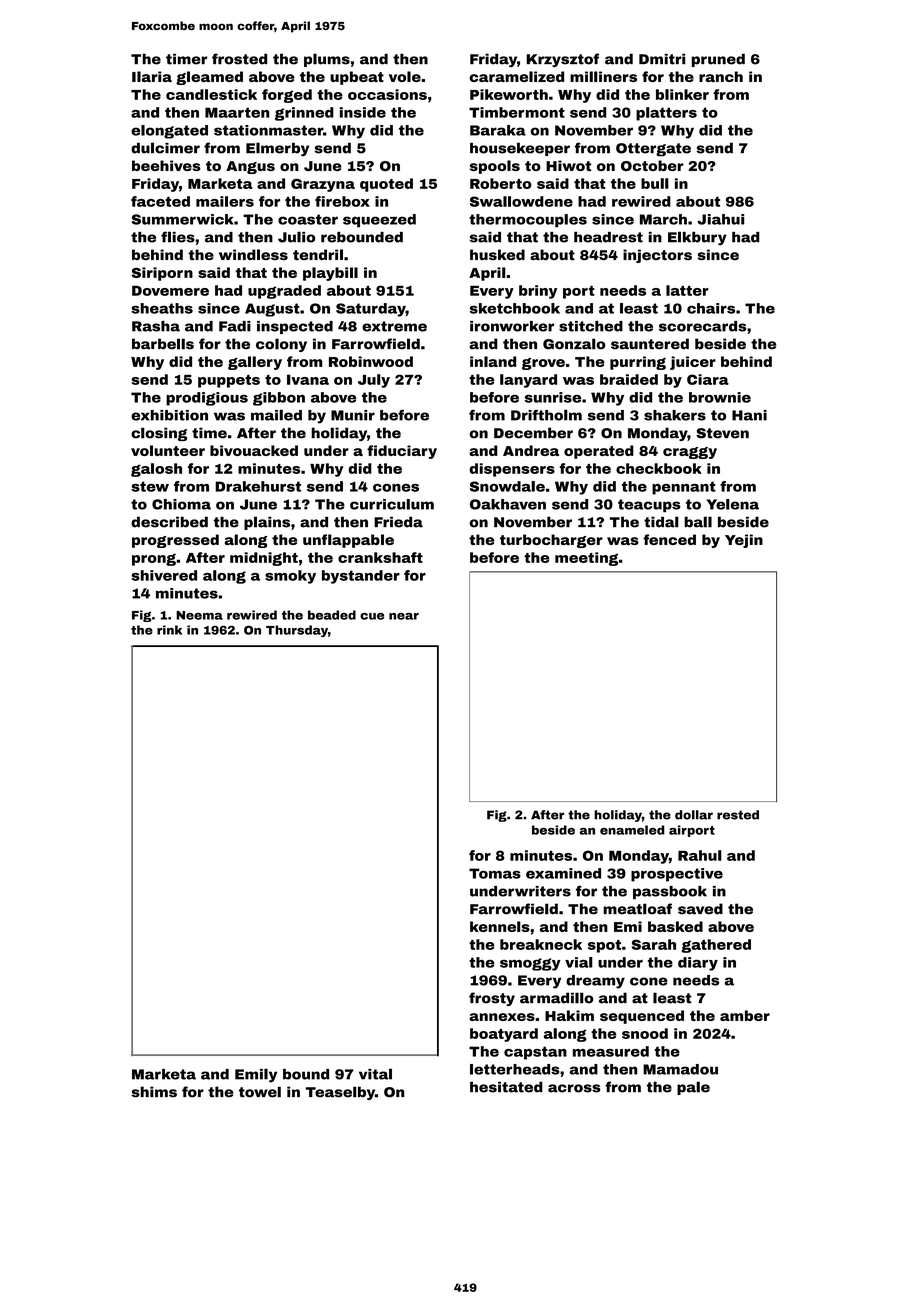  What do you see at coordinates (260, 1092) in the screenshot?
I see `towel` at bounding box center [260, 1092].
